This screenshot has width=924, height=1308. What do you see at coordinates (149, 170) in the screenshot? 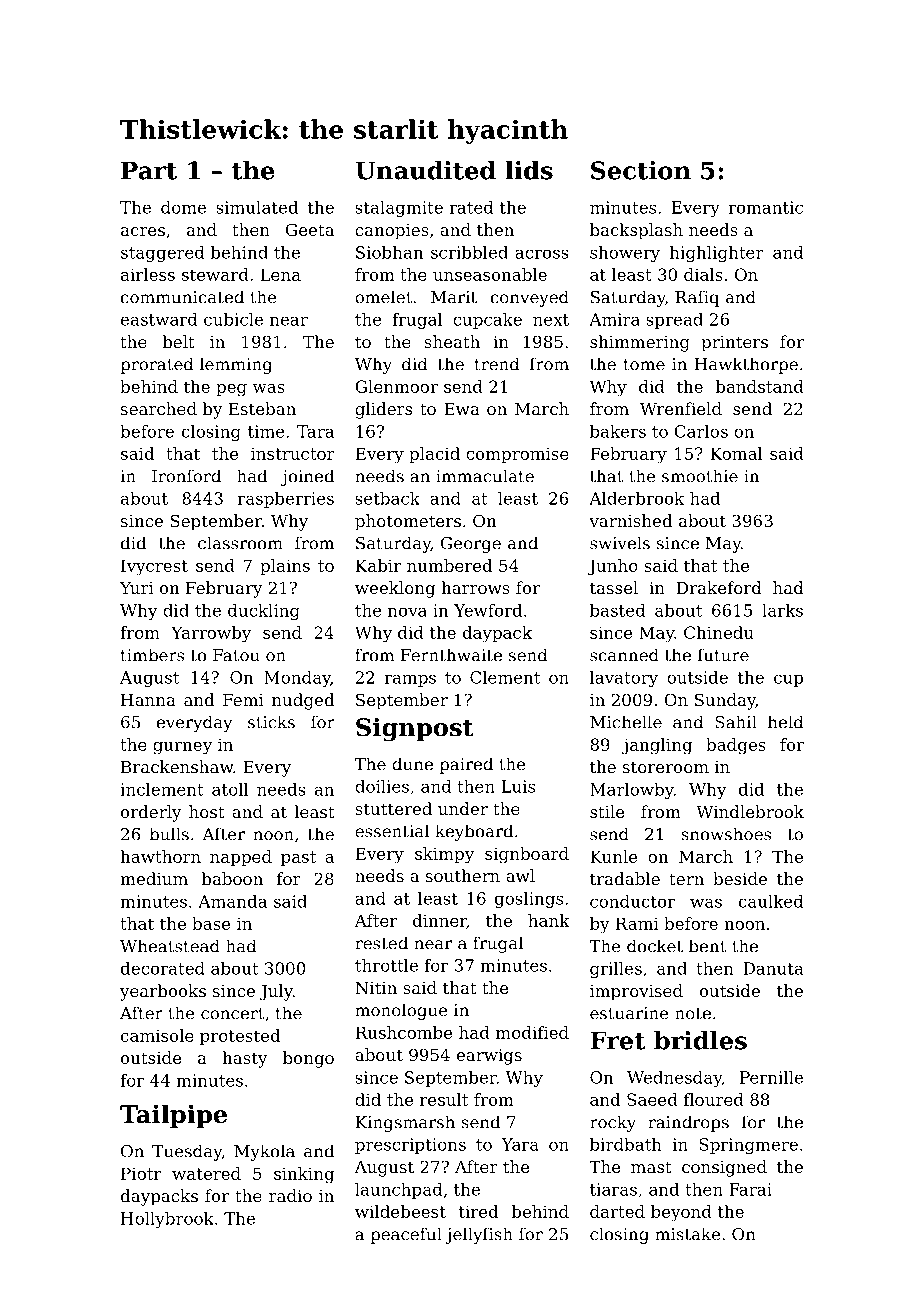
I see `Part` at bounding box center [149, 170].
